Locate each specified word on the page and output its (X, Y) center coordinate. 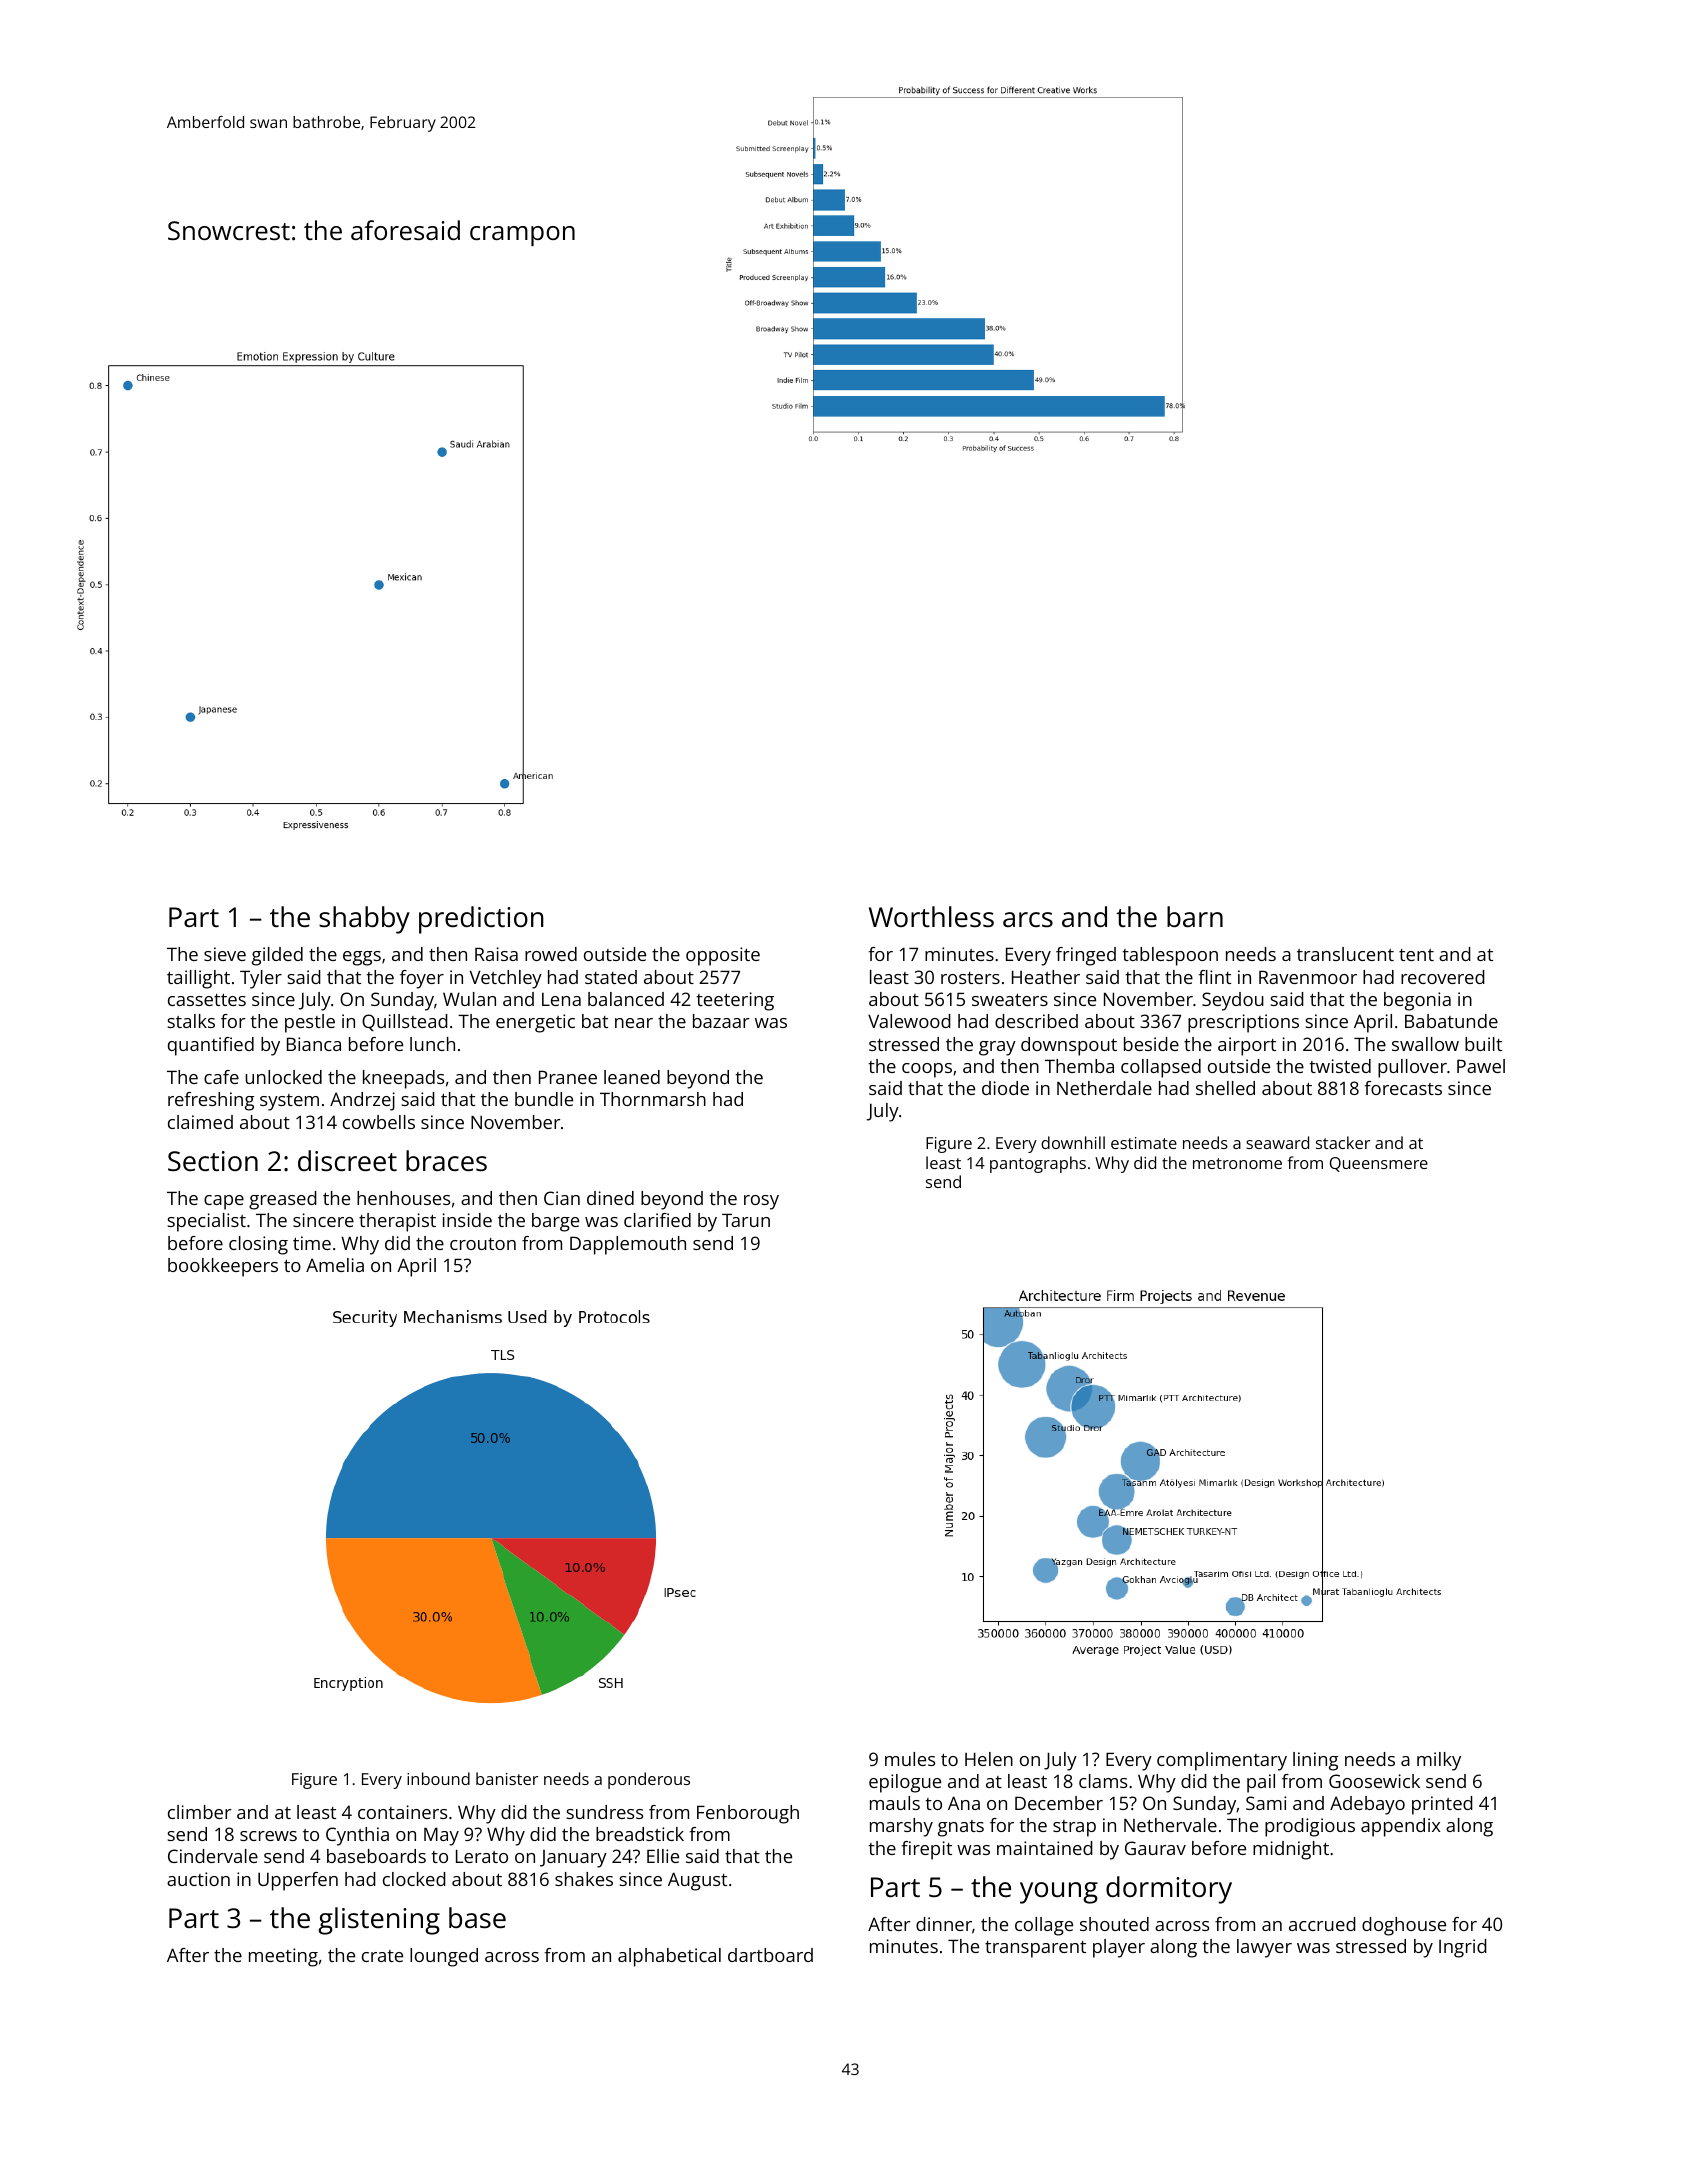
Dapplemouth (628, 1245)
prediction (481, 920)
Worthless (931, 916)
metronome (1237, 1163)
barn (1195, 916)
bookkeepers (223, 1267)
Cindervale (213, 1856)
